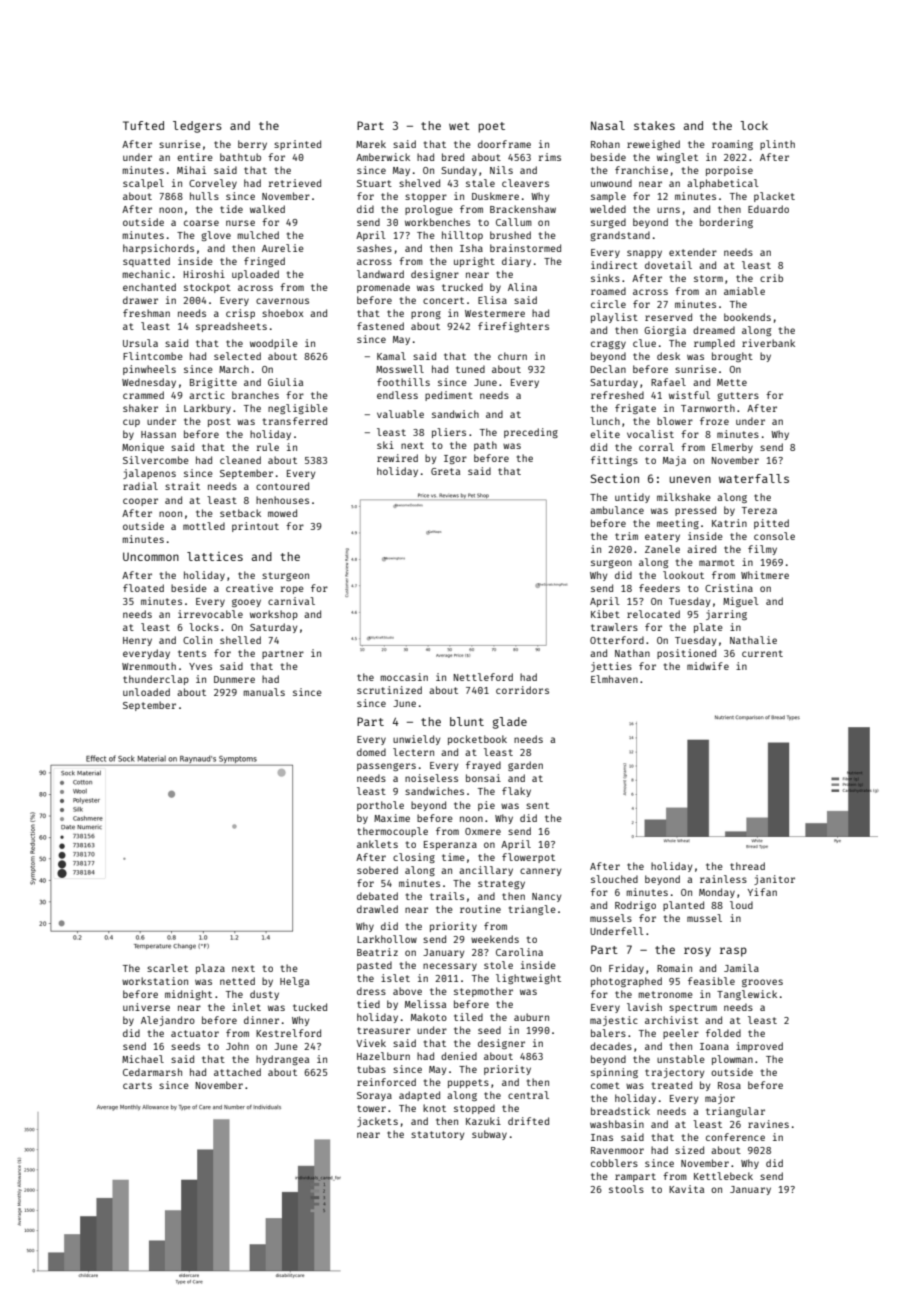 Image resolution: width=924 pixels, height=1308 pixels. Describe the element at coordinates (510, 723) in the screenshot. I see `glade` at that location.
